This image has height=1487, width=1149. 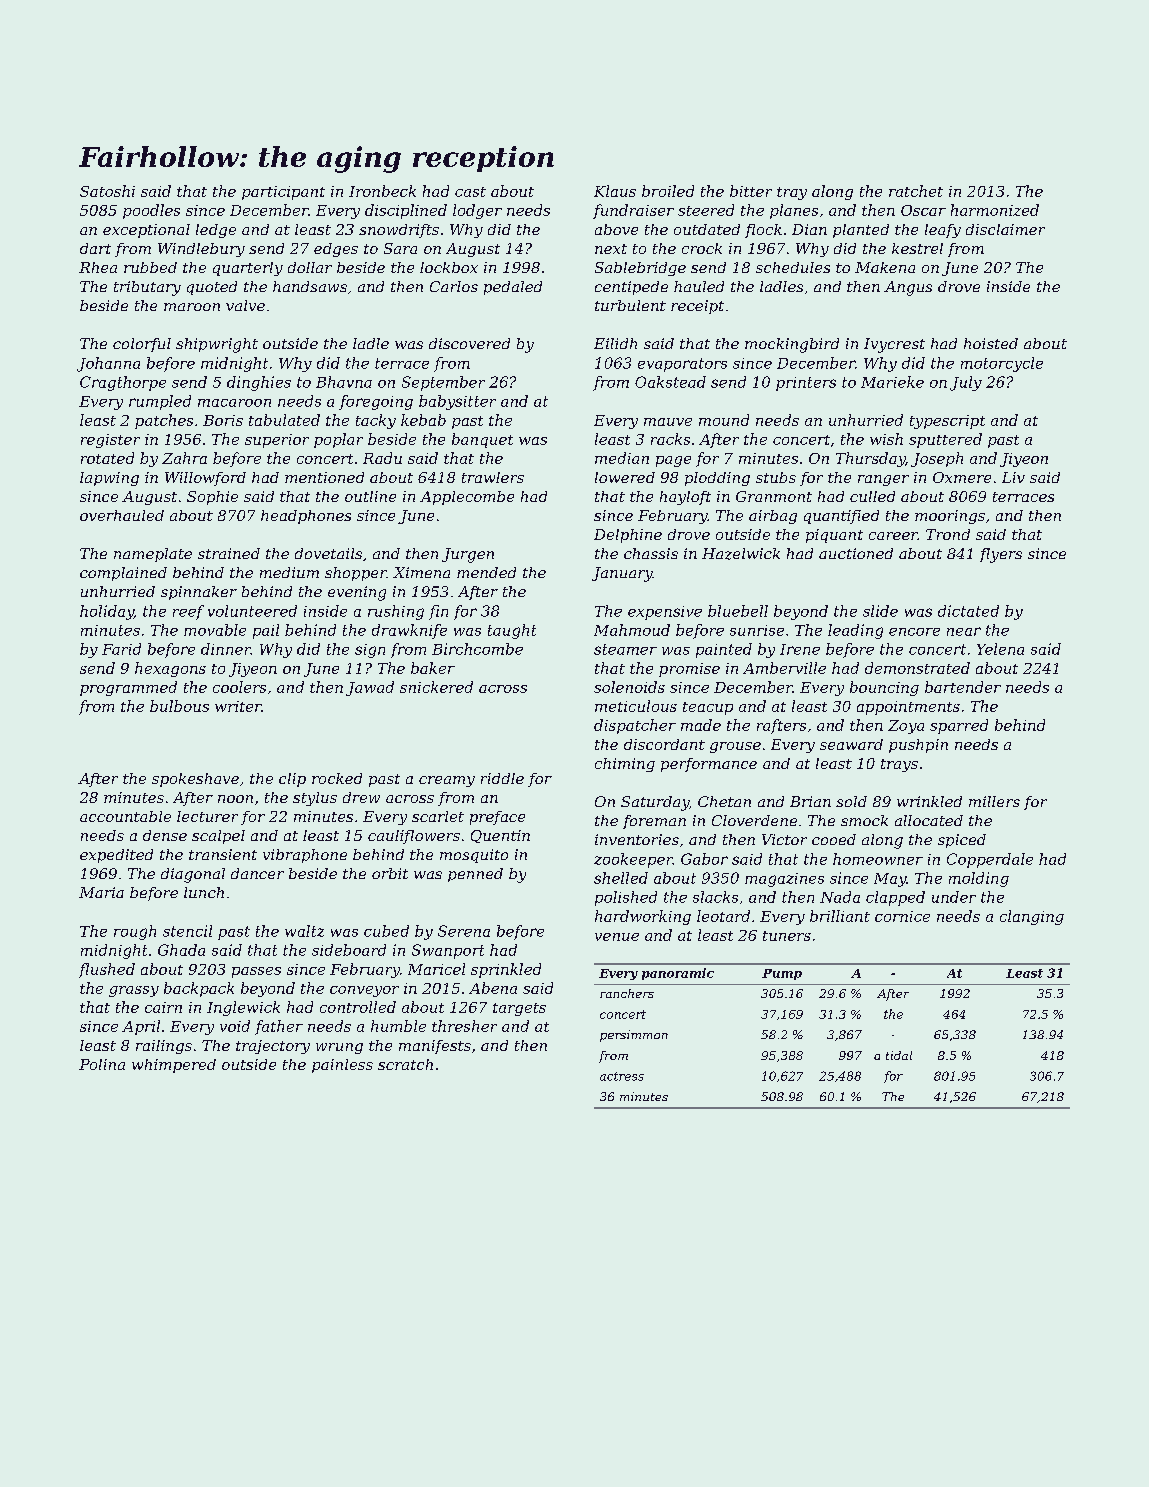 I want to click on evaporators, so click(x=682, y=365).
